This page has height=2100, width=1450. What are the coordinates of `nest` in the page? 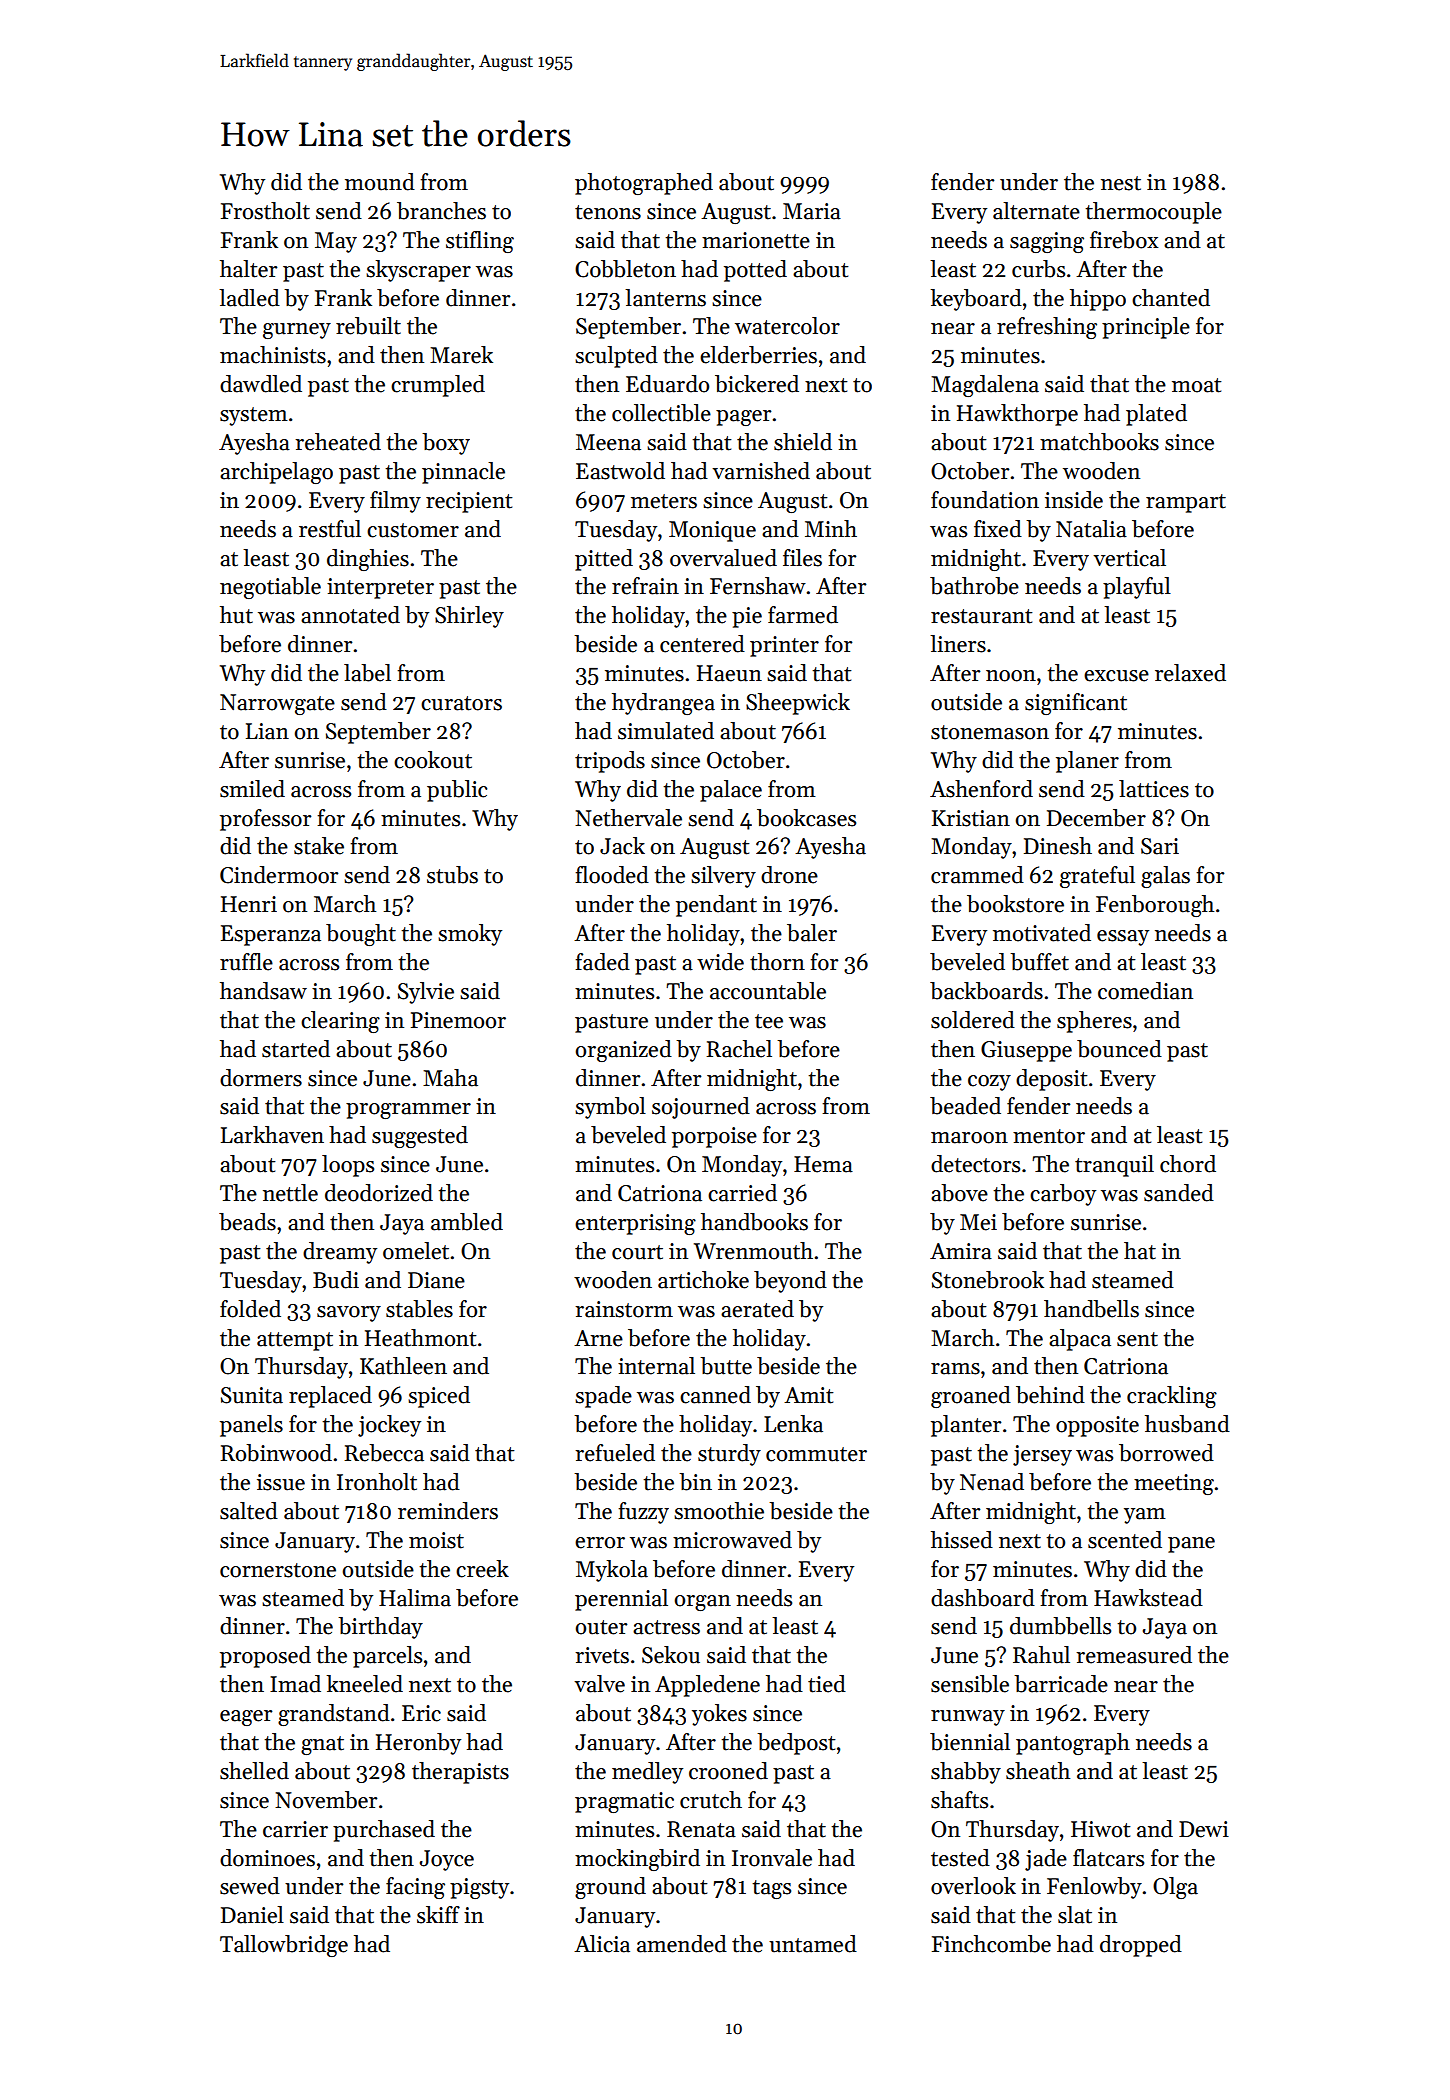 It's located at (1121, 183).
